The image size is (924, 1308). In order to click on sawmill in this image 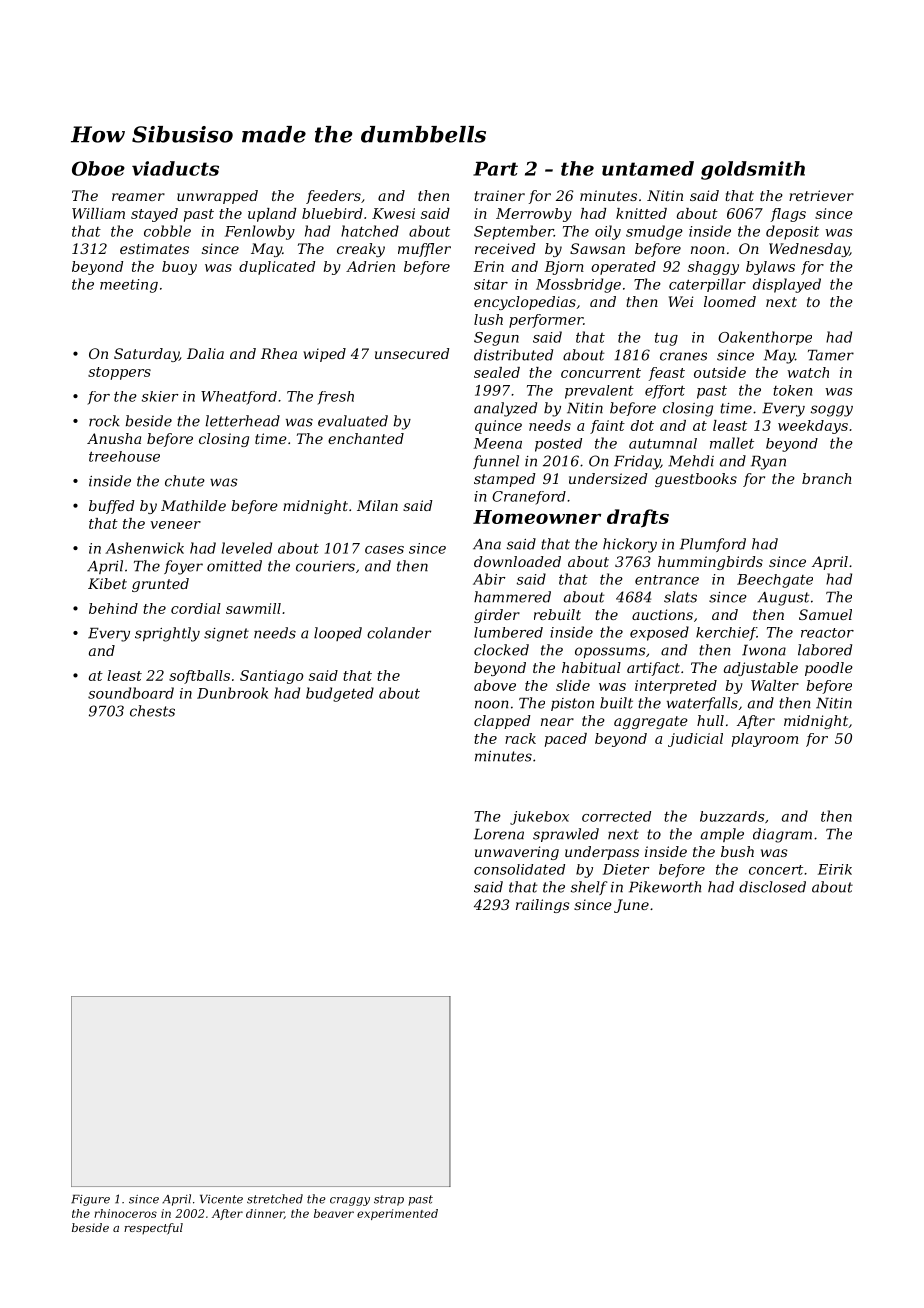, I will do `click(253, 608)`.
